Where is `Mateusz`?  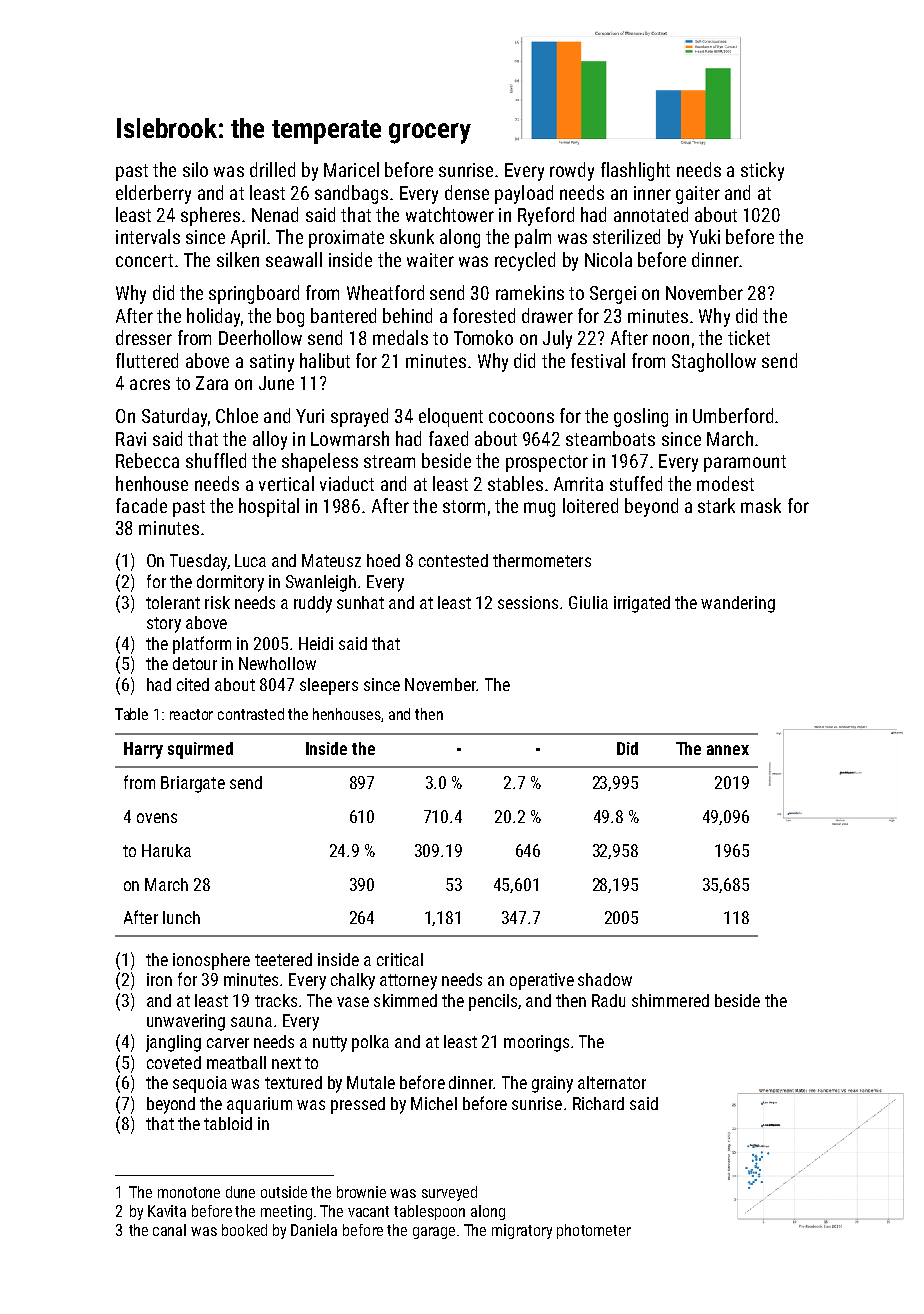 Mateusz is located at coordinates (331, 560).
